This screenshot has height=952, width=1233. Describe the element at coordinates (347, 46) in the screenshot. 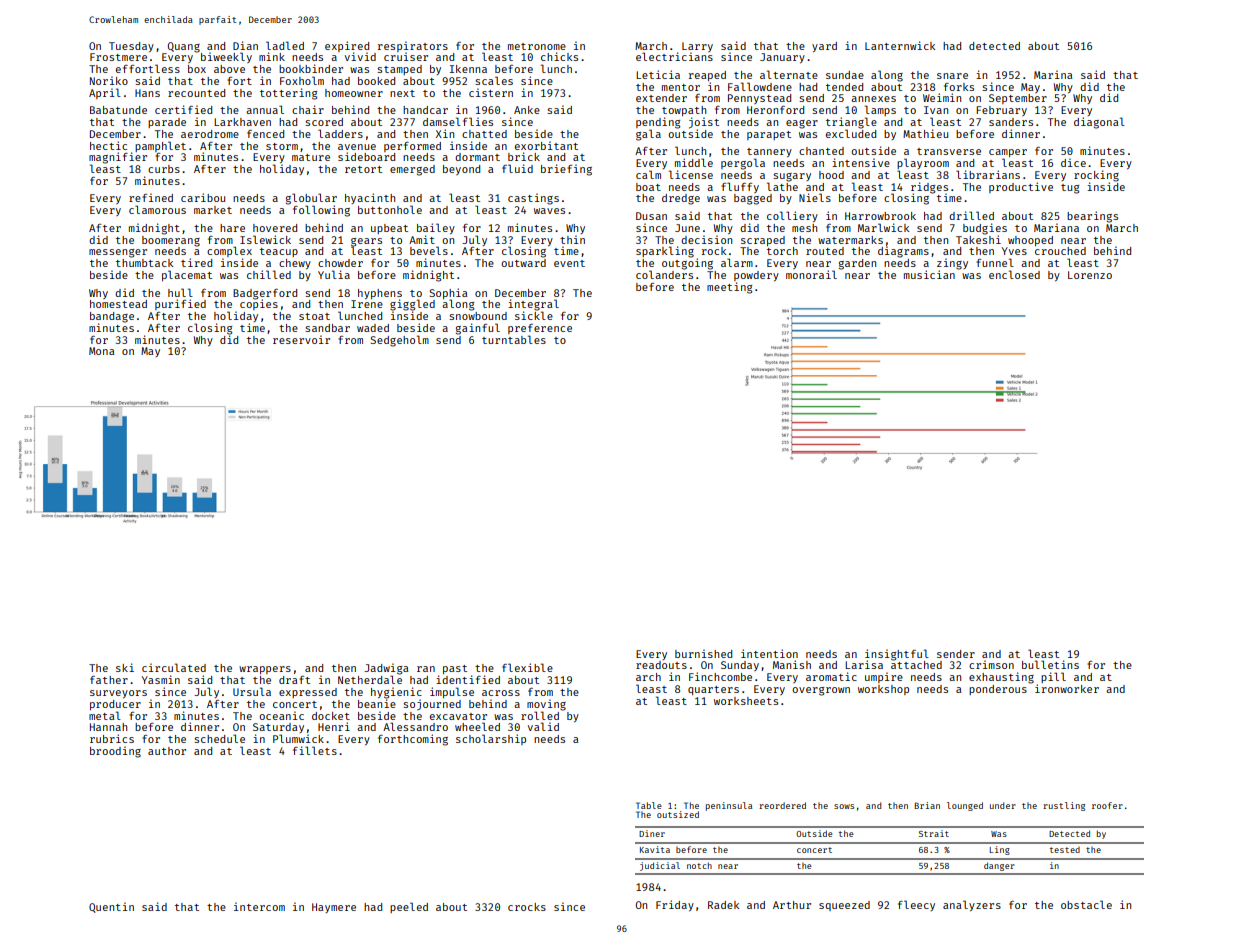

I see `expired` at that location.
